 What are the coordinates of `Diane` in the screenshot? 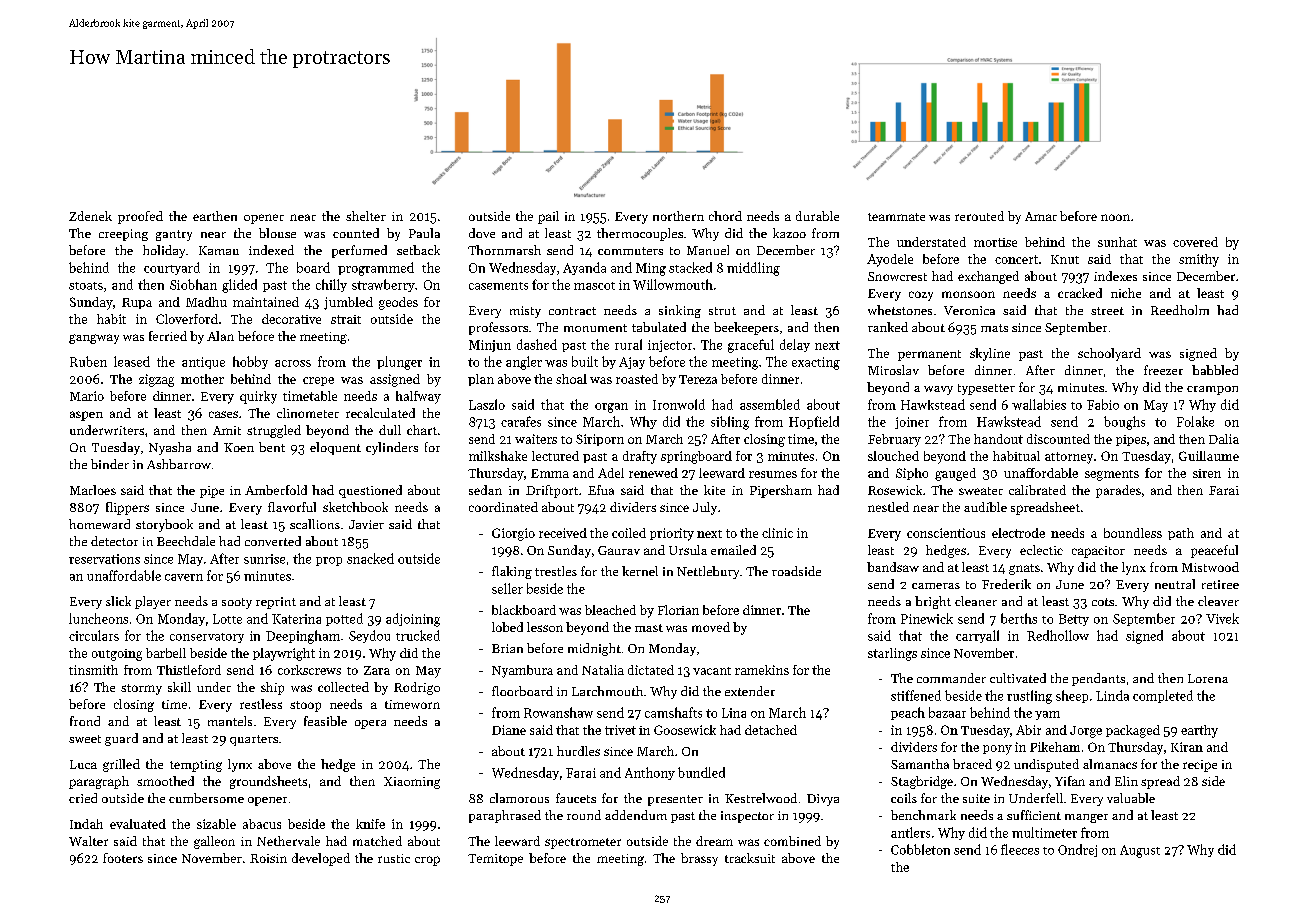 It's located at (509, 730).
